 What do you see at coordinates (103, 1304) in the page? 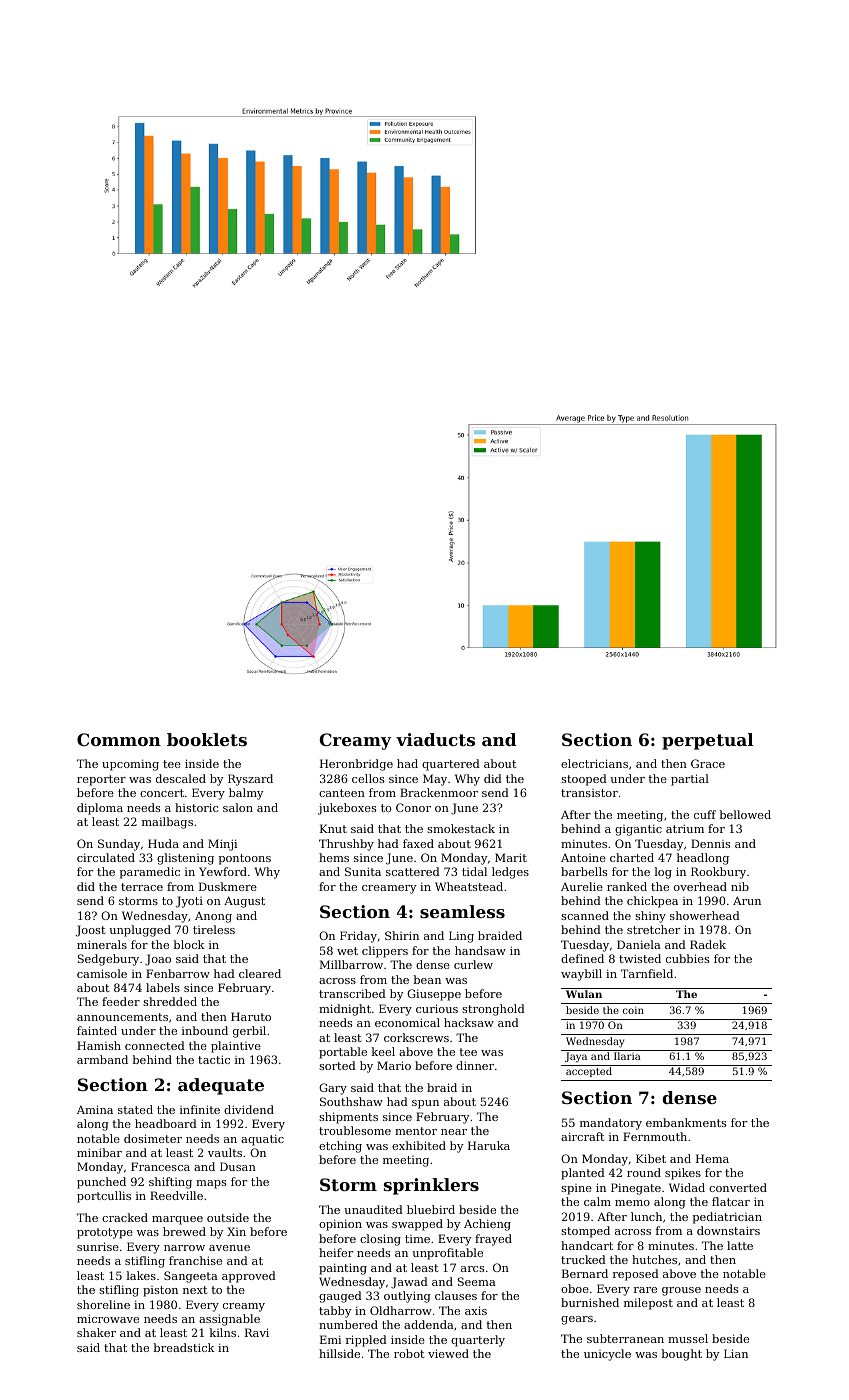
I see `shoreline` at bounding box center [103, 1304].
